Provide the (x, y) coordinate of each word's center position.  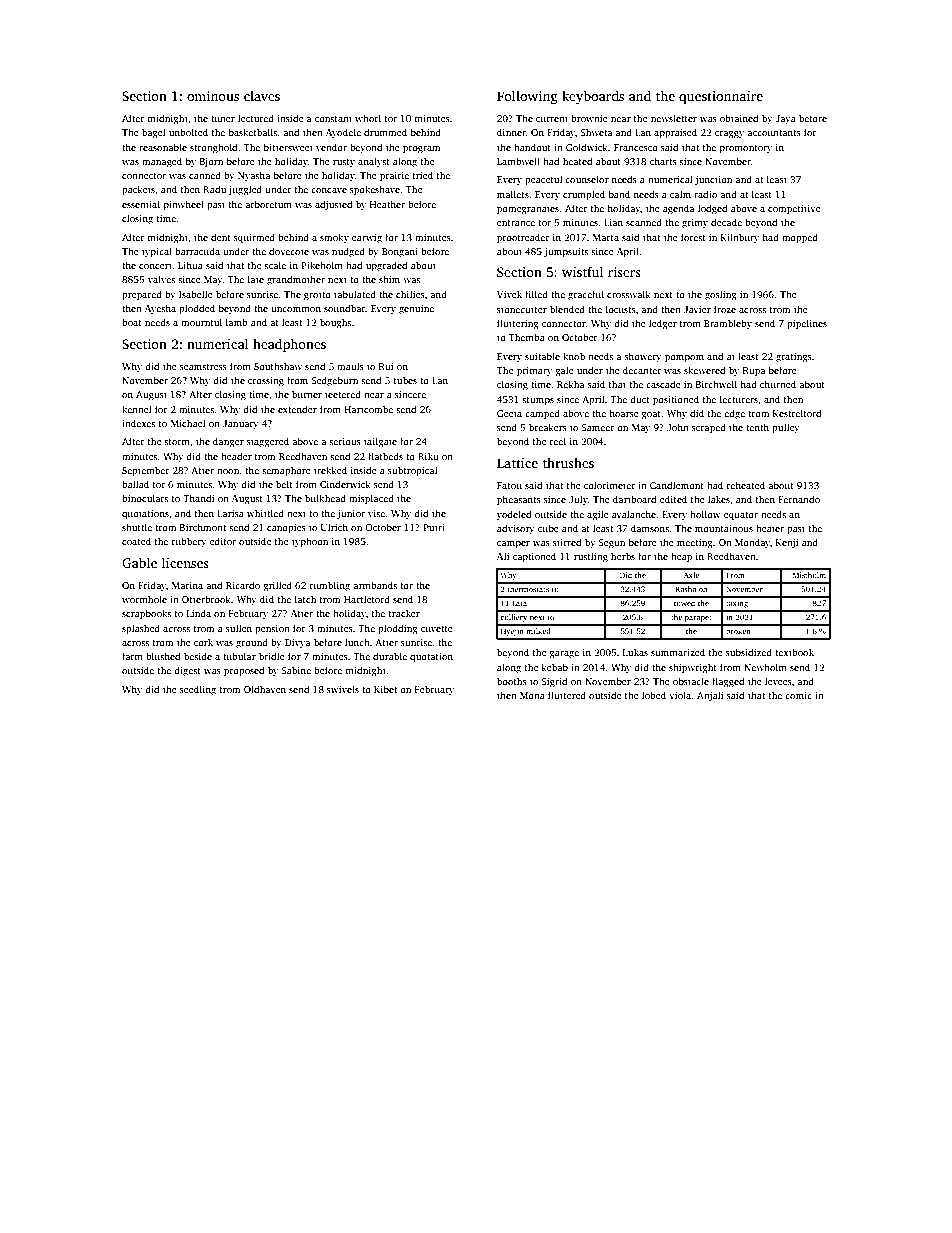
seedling (198, 690)
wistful (583, 271)
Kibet (385, 689)
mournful (201, 322)
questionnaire (721, 97)
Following (527, 97)
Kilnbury (740, 238)
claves (262, 95)
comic (798, 695)
